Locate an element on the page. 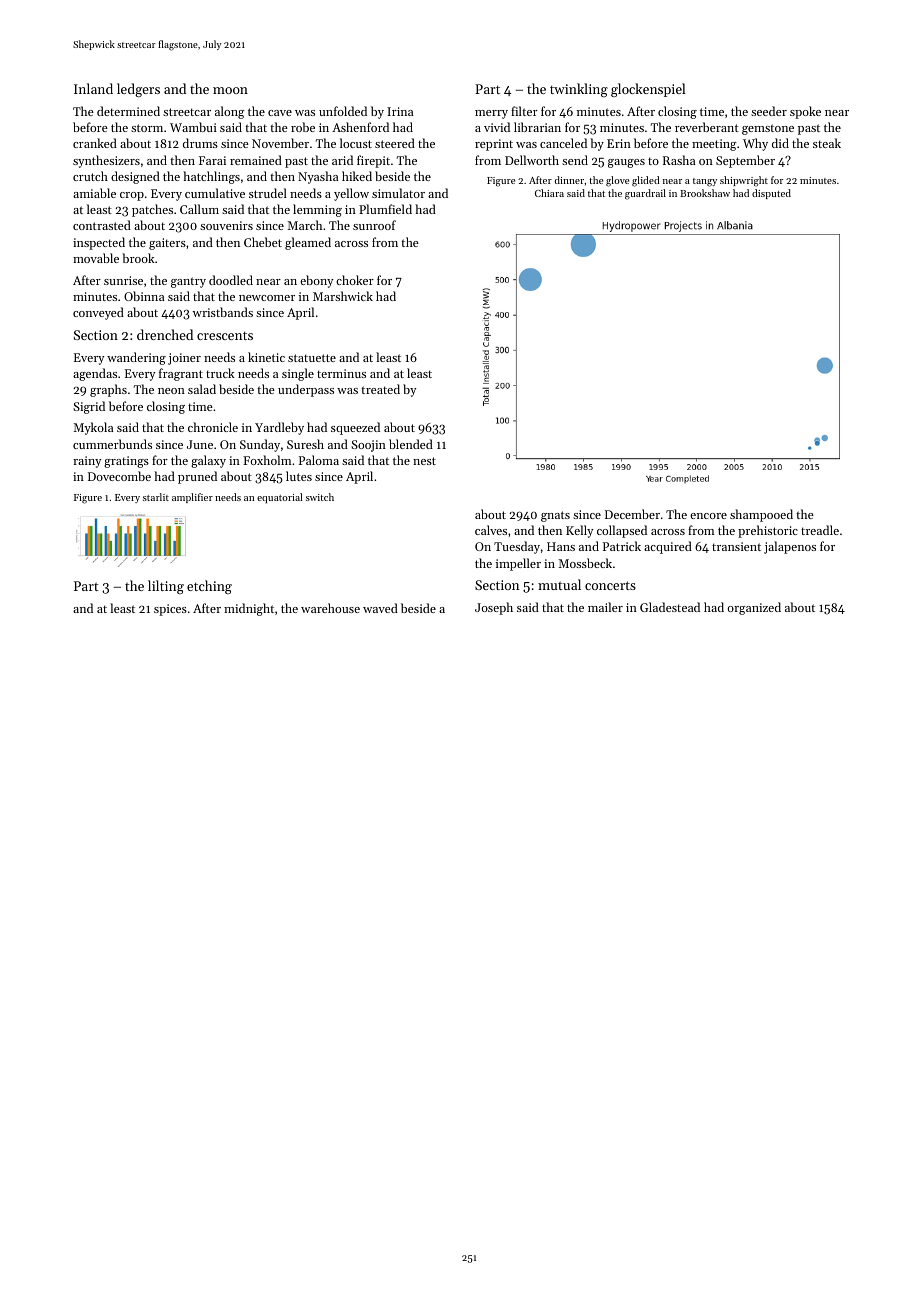  remained is located at coordinates (256, 160).
